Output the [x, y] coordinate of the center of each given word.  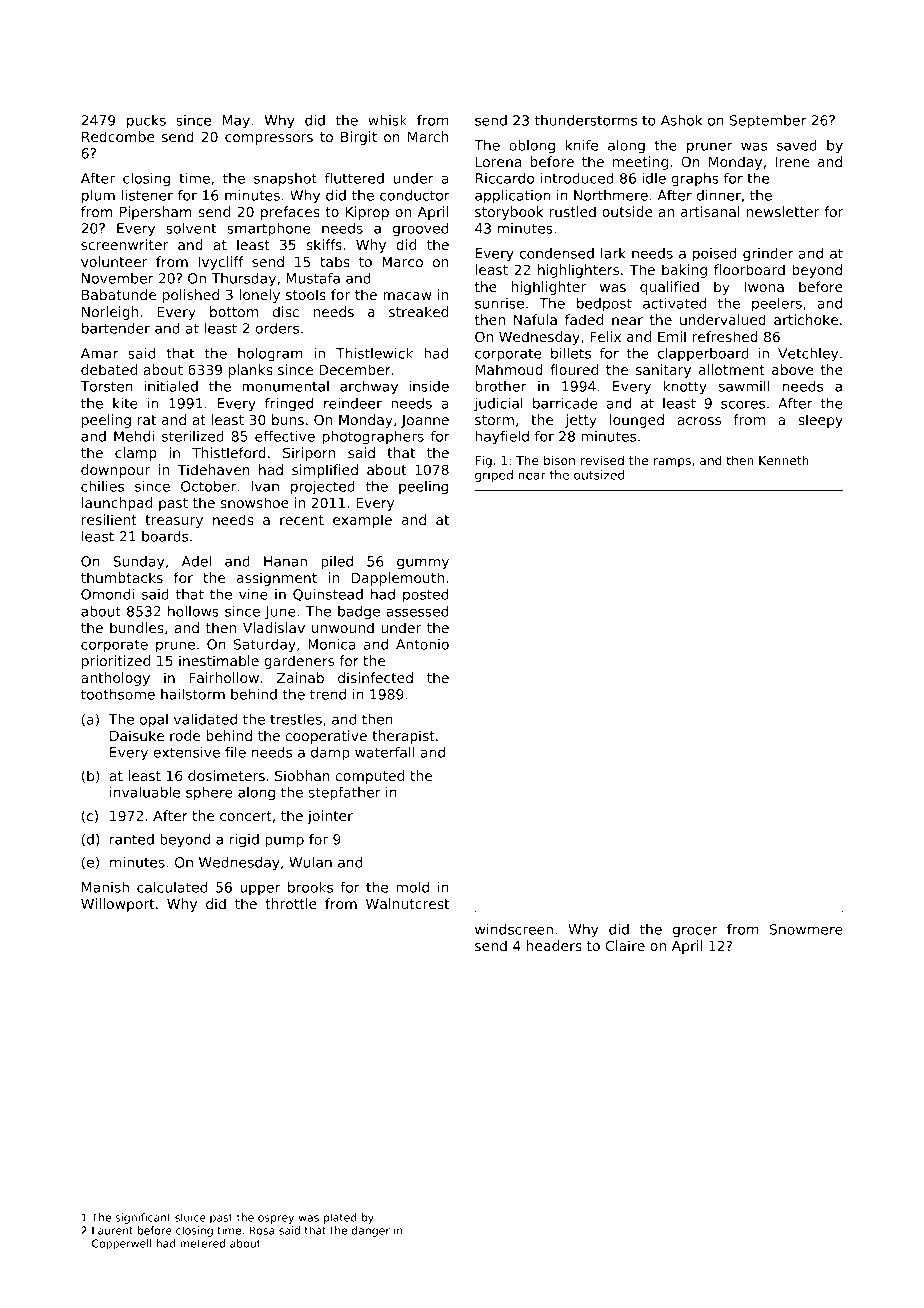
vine [253, 594]
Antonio [422, 644]
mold [412, 887]
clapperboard [703, 355]
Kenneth [784, 460]
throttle [291, 903]
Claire [625, 945]
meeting [640, 163]
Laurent [112, 1231]
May [236, 122]
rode [185, 735]
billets [571, 353]
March [428, 136]
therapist [403, 737]
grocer [695, 932]
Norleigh [110, 313]
